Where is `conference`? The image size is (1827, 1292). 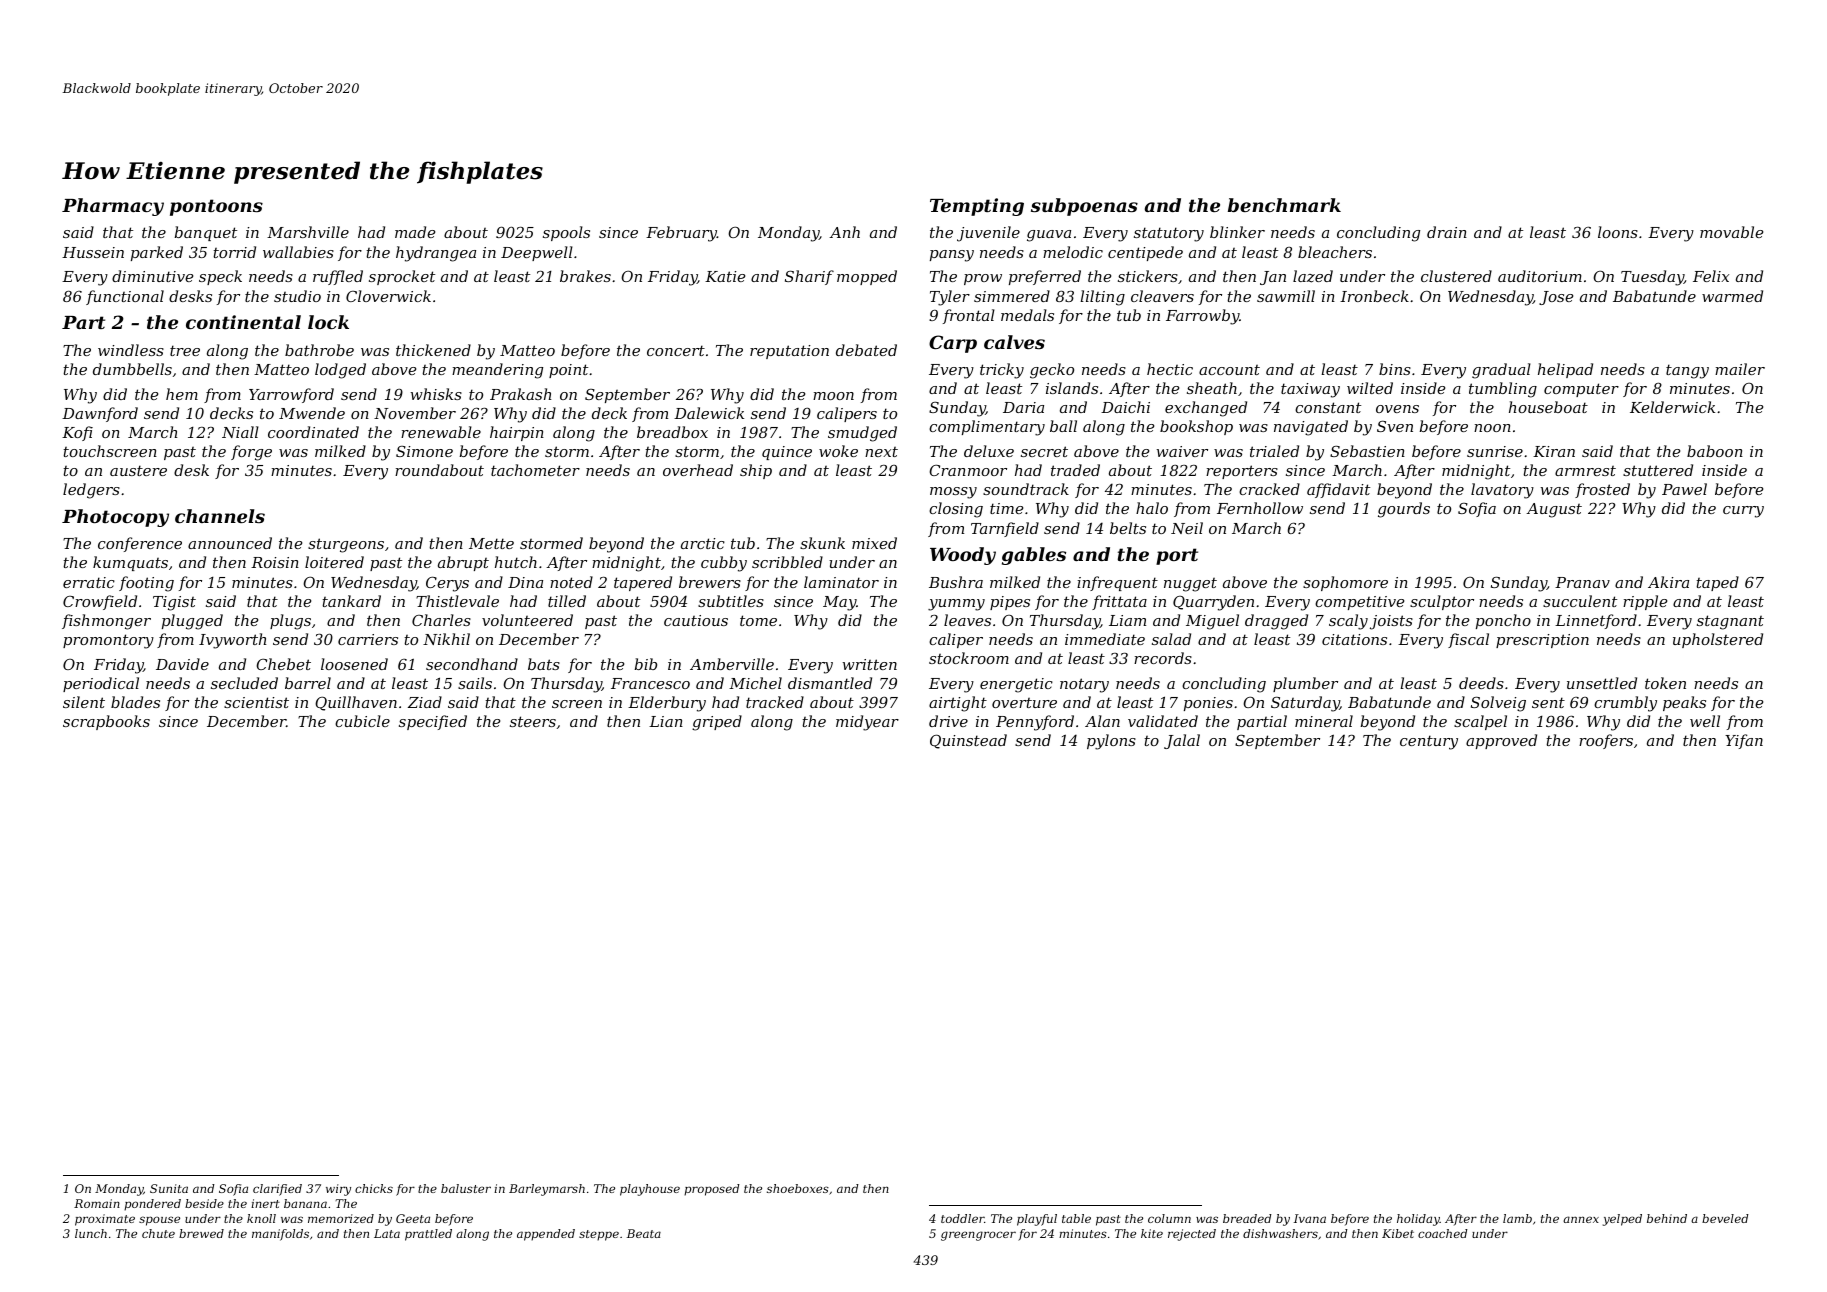
conference is located at coordinates (140, 544).
